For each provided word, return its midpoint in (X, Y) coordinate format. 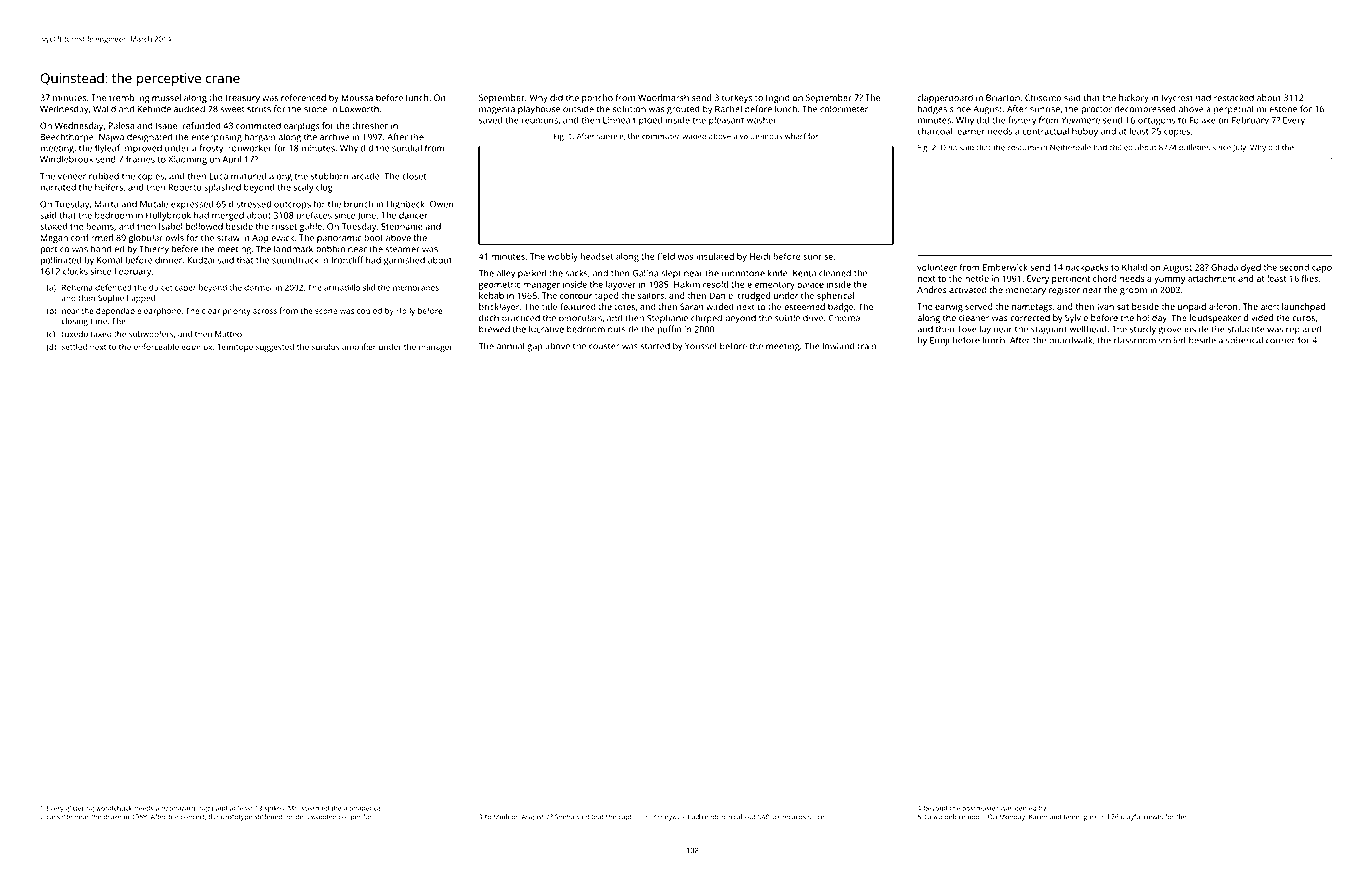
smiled (1172, 340)
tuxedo (75, 334)
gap (535, 348)
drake (112, 817)
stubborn (330, 176)
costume (1023, 148)
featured (578, 307)
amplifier (359, 347)
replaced (1304, 330)
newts (1153, 817)
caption (630, 818)
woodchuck (114, 808)
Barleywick (669, 817)
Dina (949, 147)
